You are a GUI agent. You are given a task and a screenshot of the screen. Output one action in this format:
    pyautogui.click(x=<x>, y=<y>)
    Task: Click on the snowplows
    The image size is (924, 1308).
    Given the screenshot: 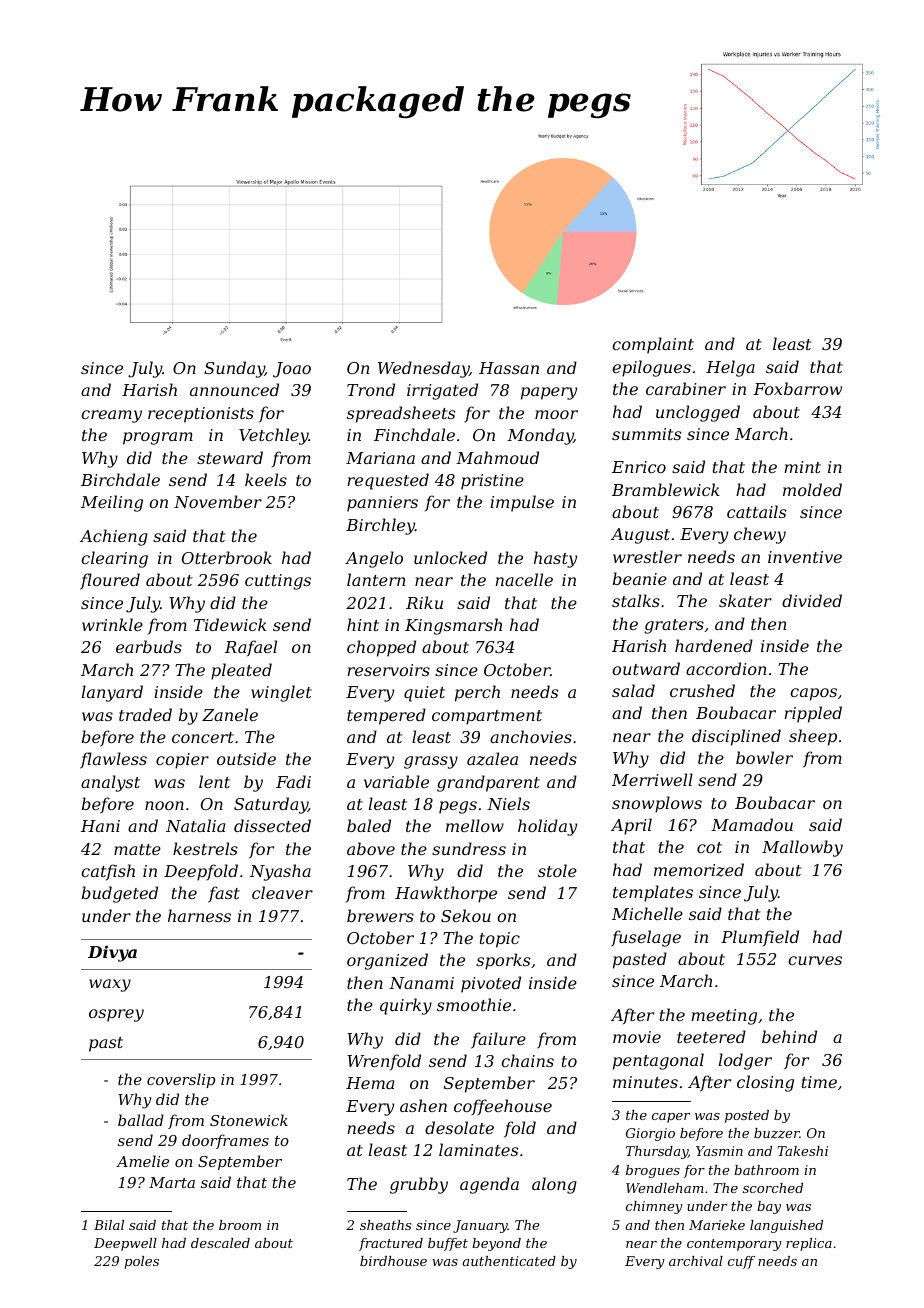 What is the action you would take?
    pyautogui.click(x=657, y=804)
